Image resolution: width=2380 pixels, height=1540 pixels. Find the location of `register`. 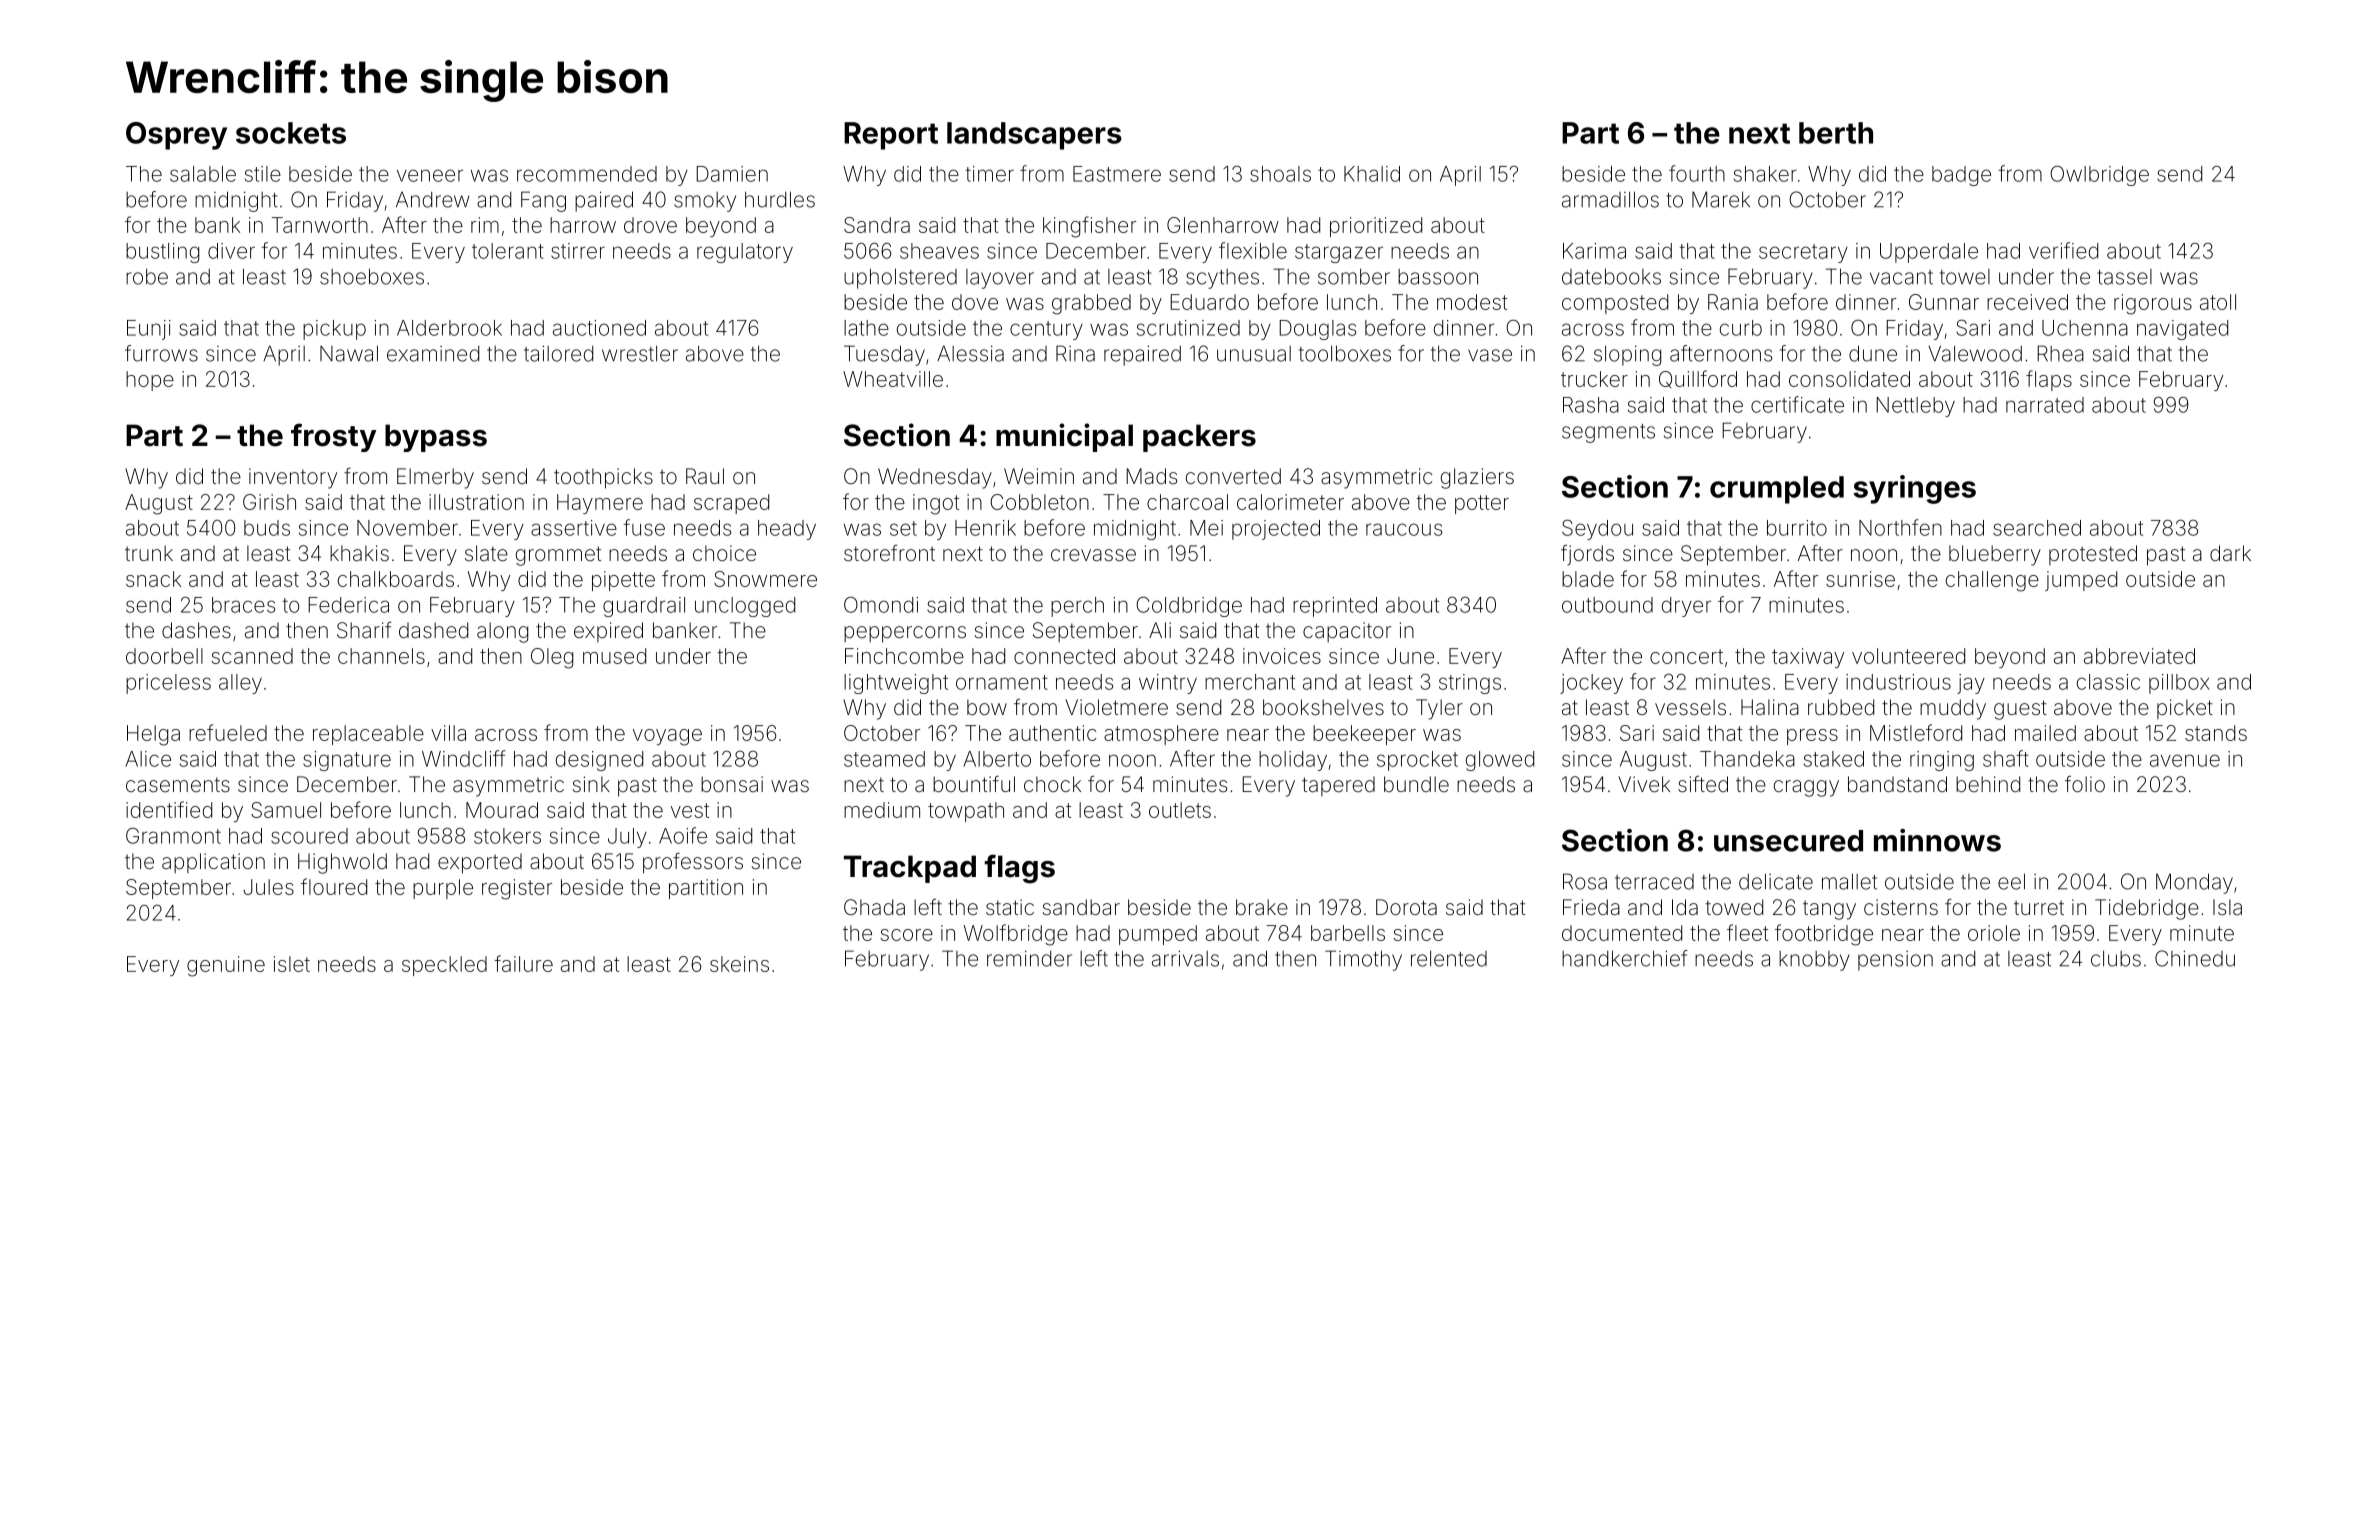

register is located at coordinates (517, 889).
